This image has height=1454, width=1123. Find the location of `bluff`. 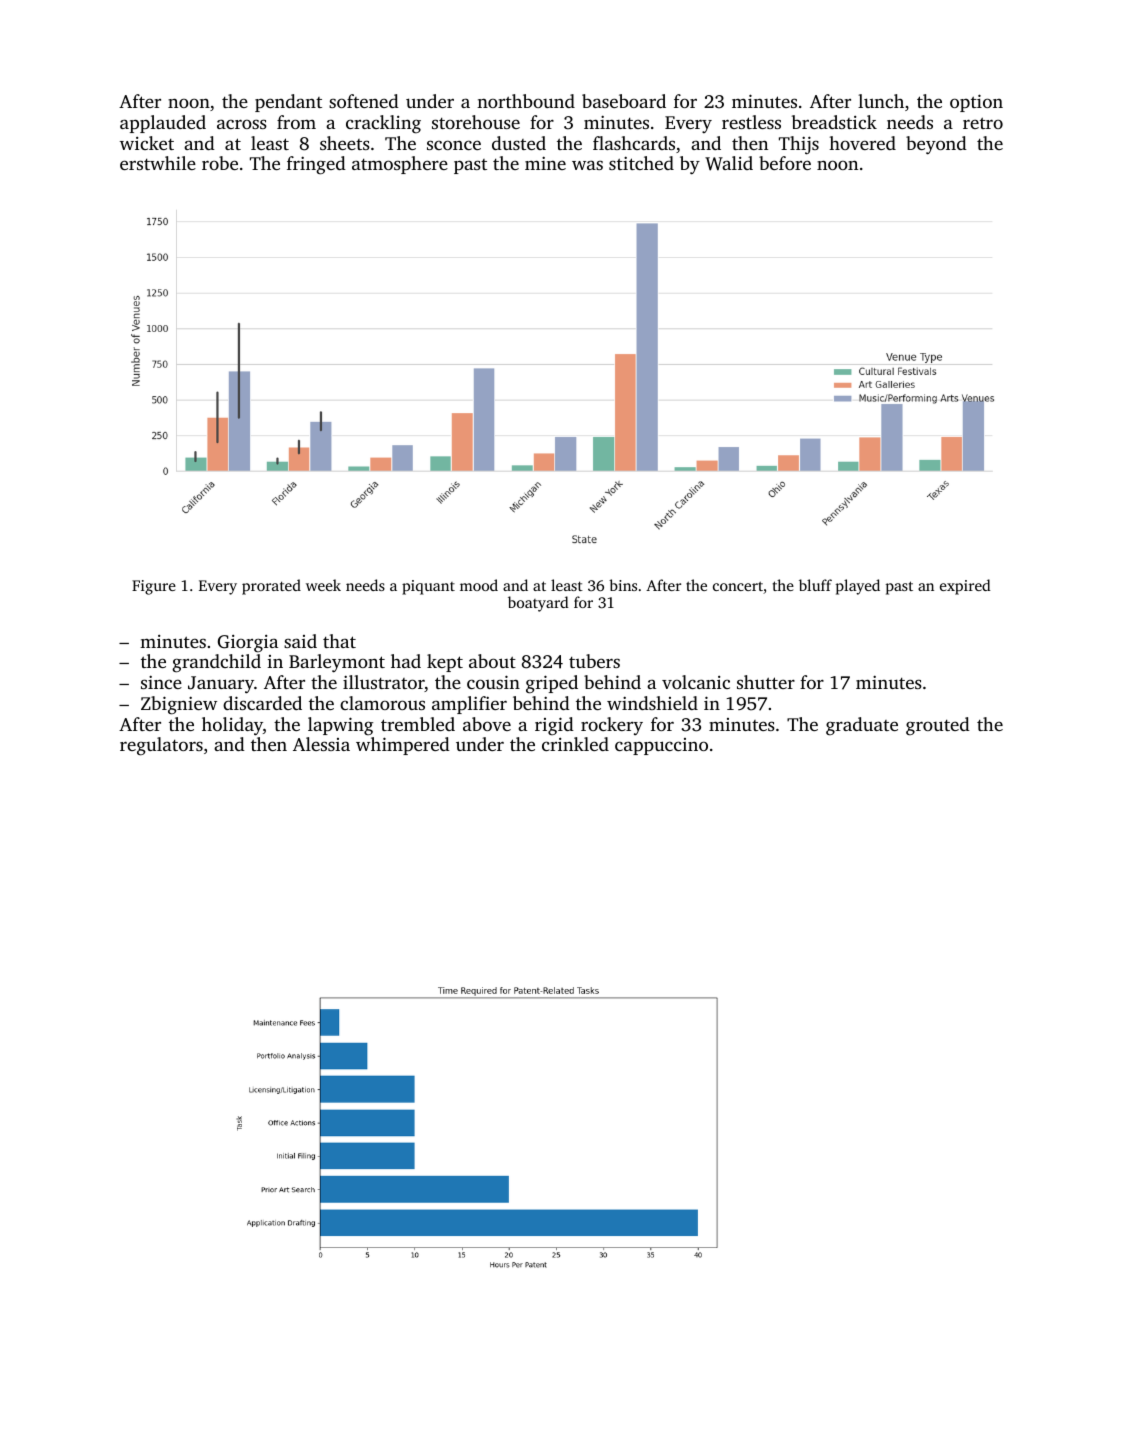

bluff is located at coordinates (815, 585).
